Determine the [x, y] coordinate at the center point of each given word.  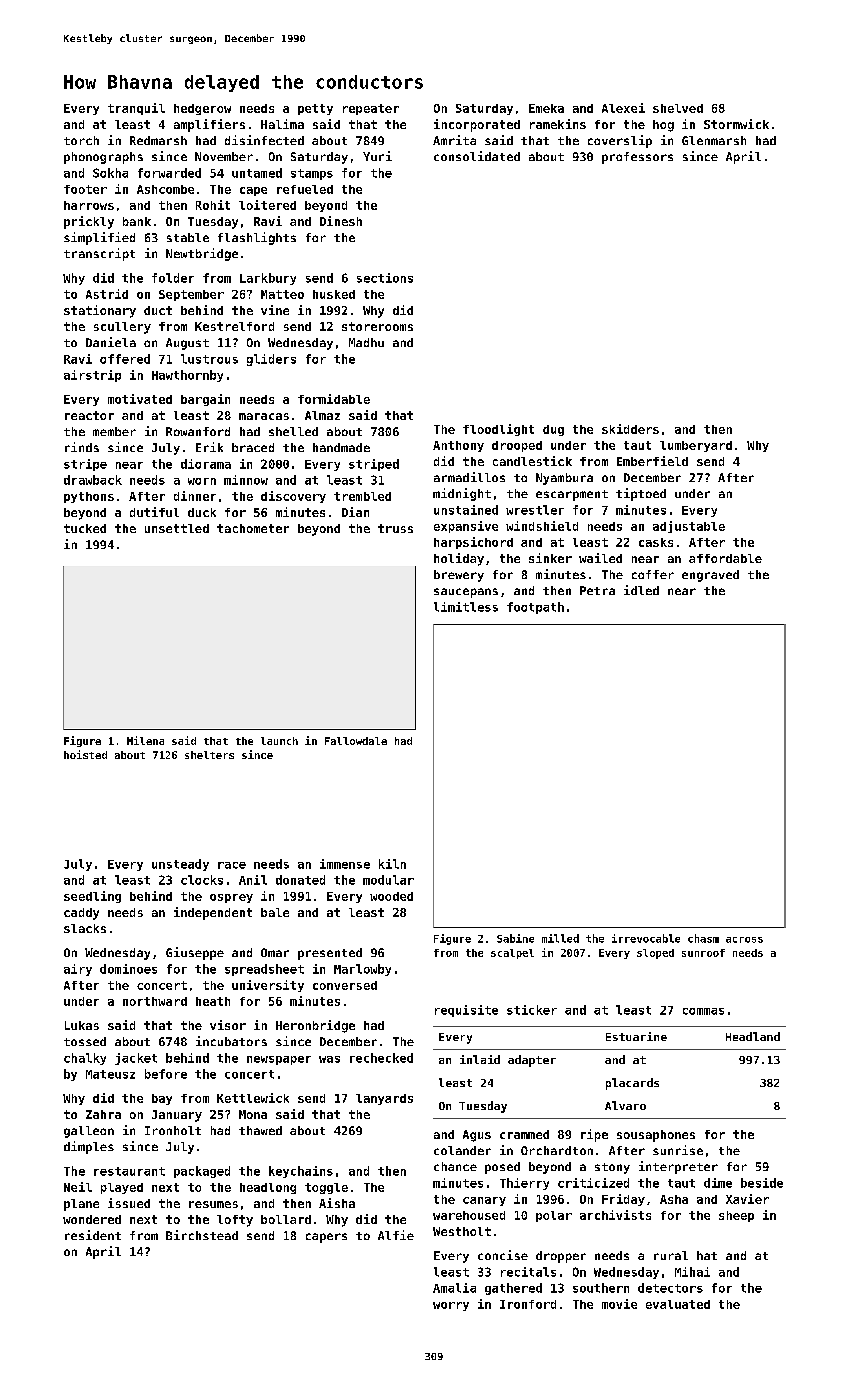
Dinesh [341, 221]
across [744, 940]
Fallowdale [356, 741]
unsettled [177, 528]
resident [93, 1235]
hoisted [85, 754]
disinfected [264, 140]
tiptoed [641, 494]
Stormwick [736, 124]
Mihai [692, 1272]
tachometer [253, 528]
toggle [326, 1188]
